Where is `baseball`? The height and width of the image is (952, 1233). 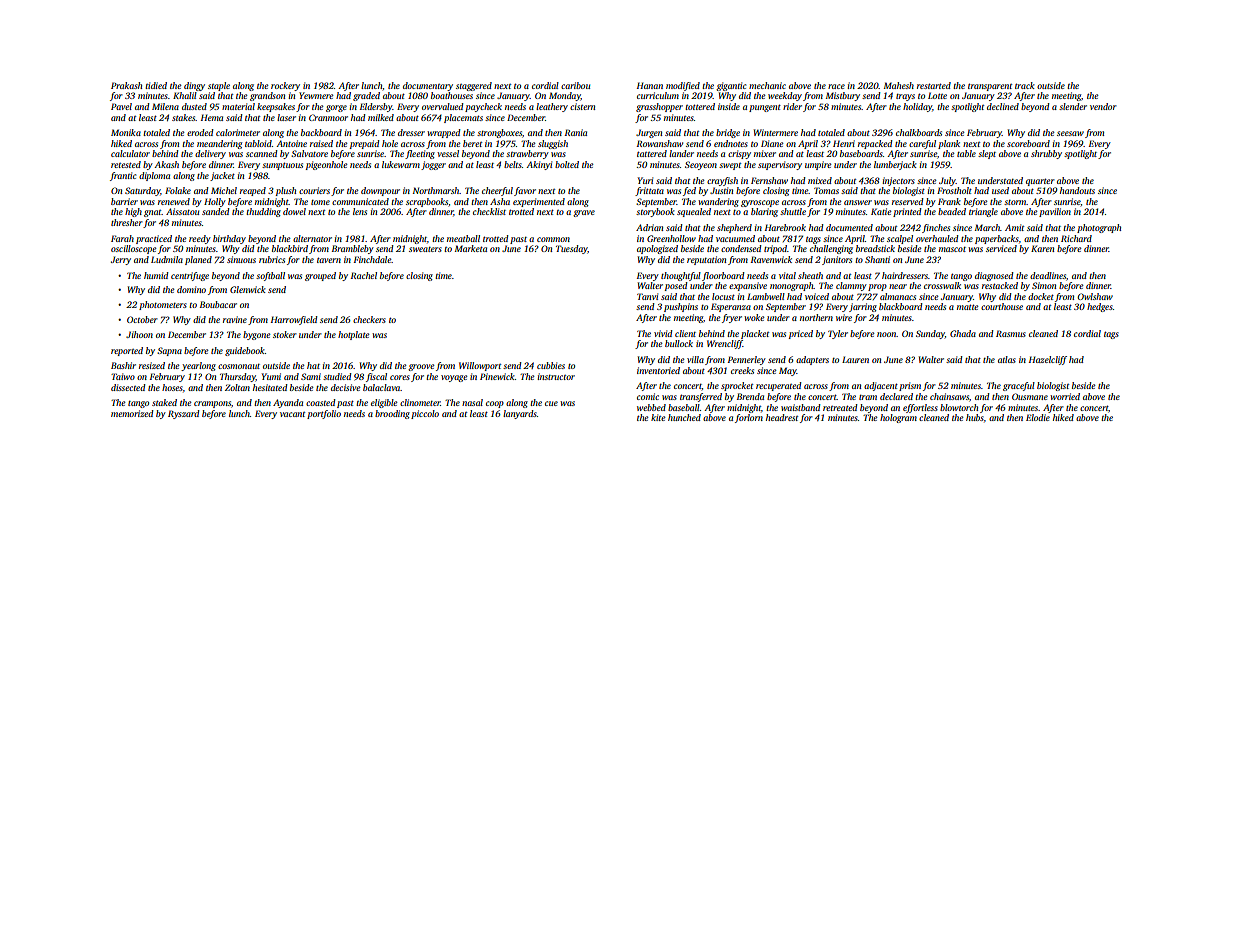
baseball is located at coordinates (684, 407).
